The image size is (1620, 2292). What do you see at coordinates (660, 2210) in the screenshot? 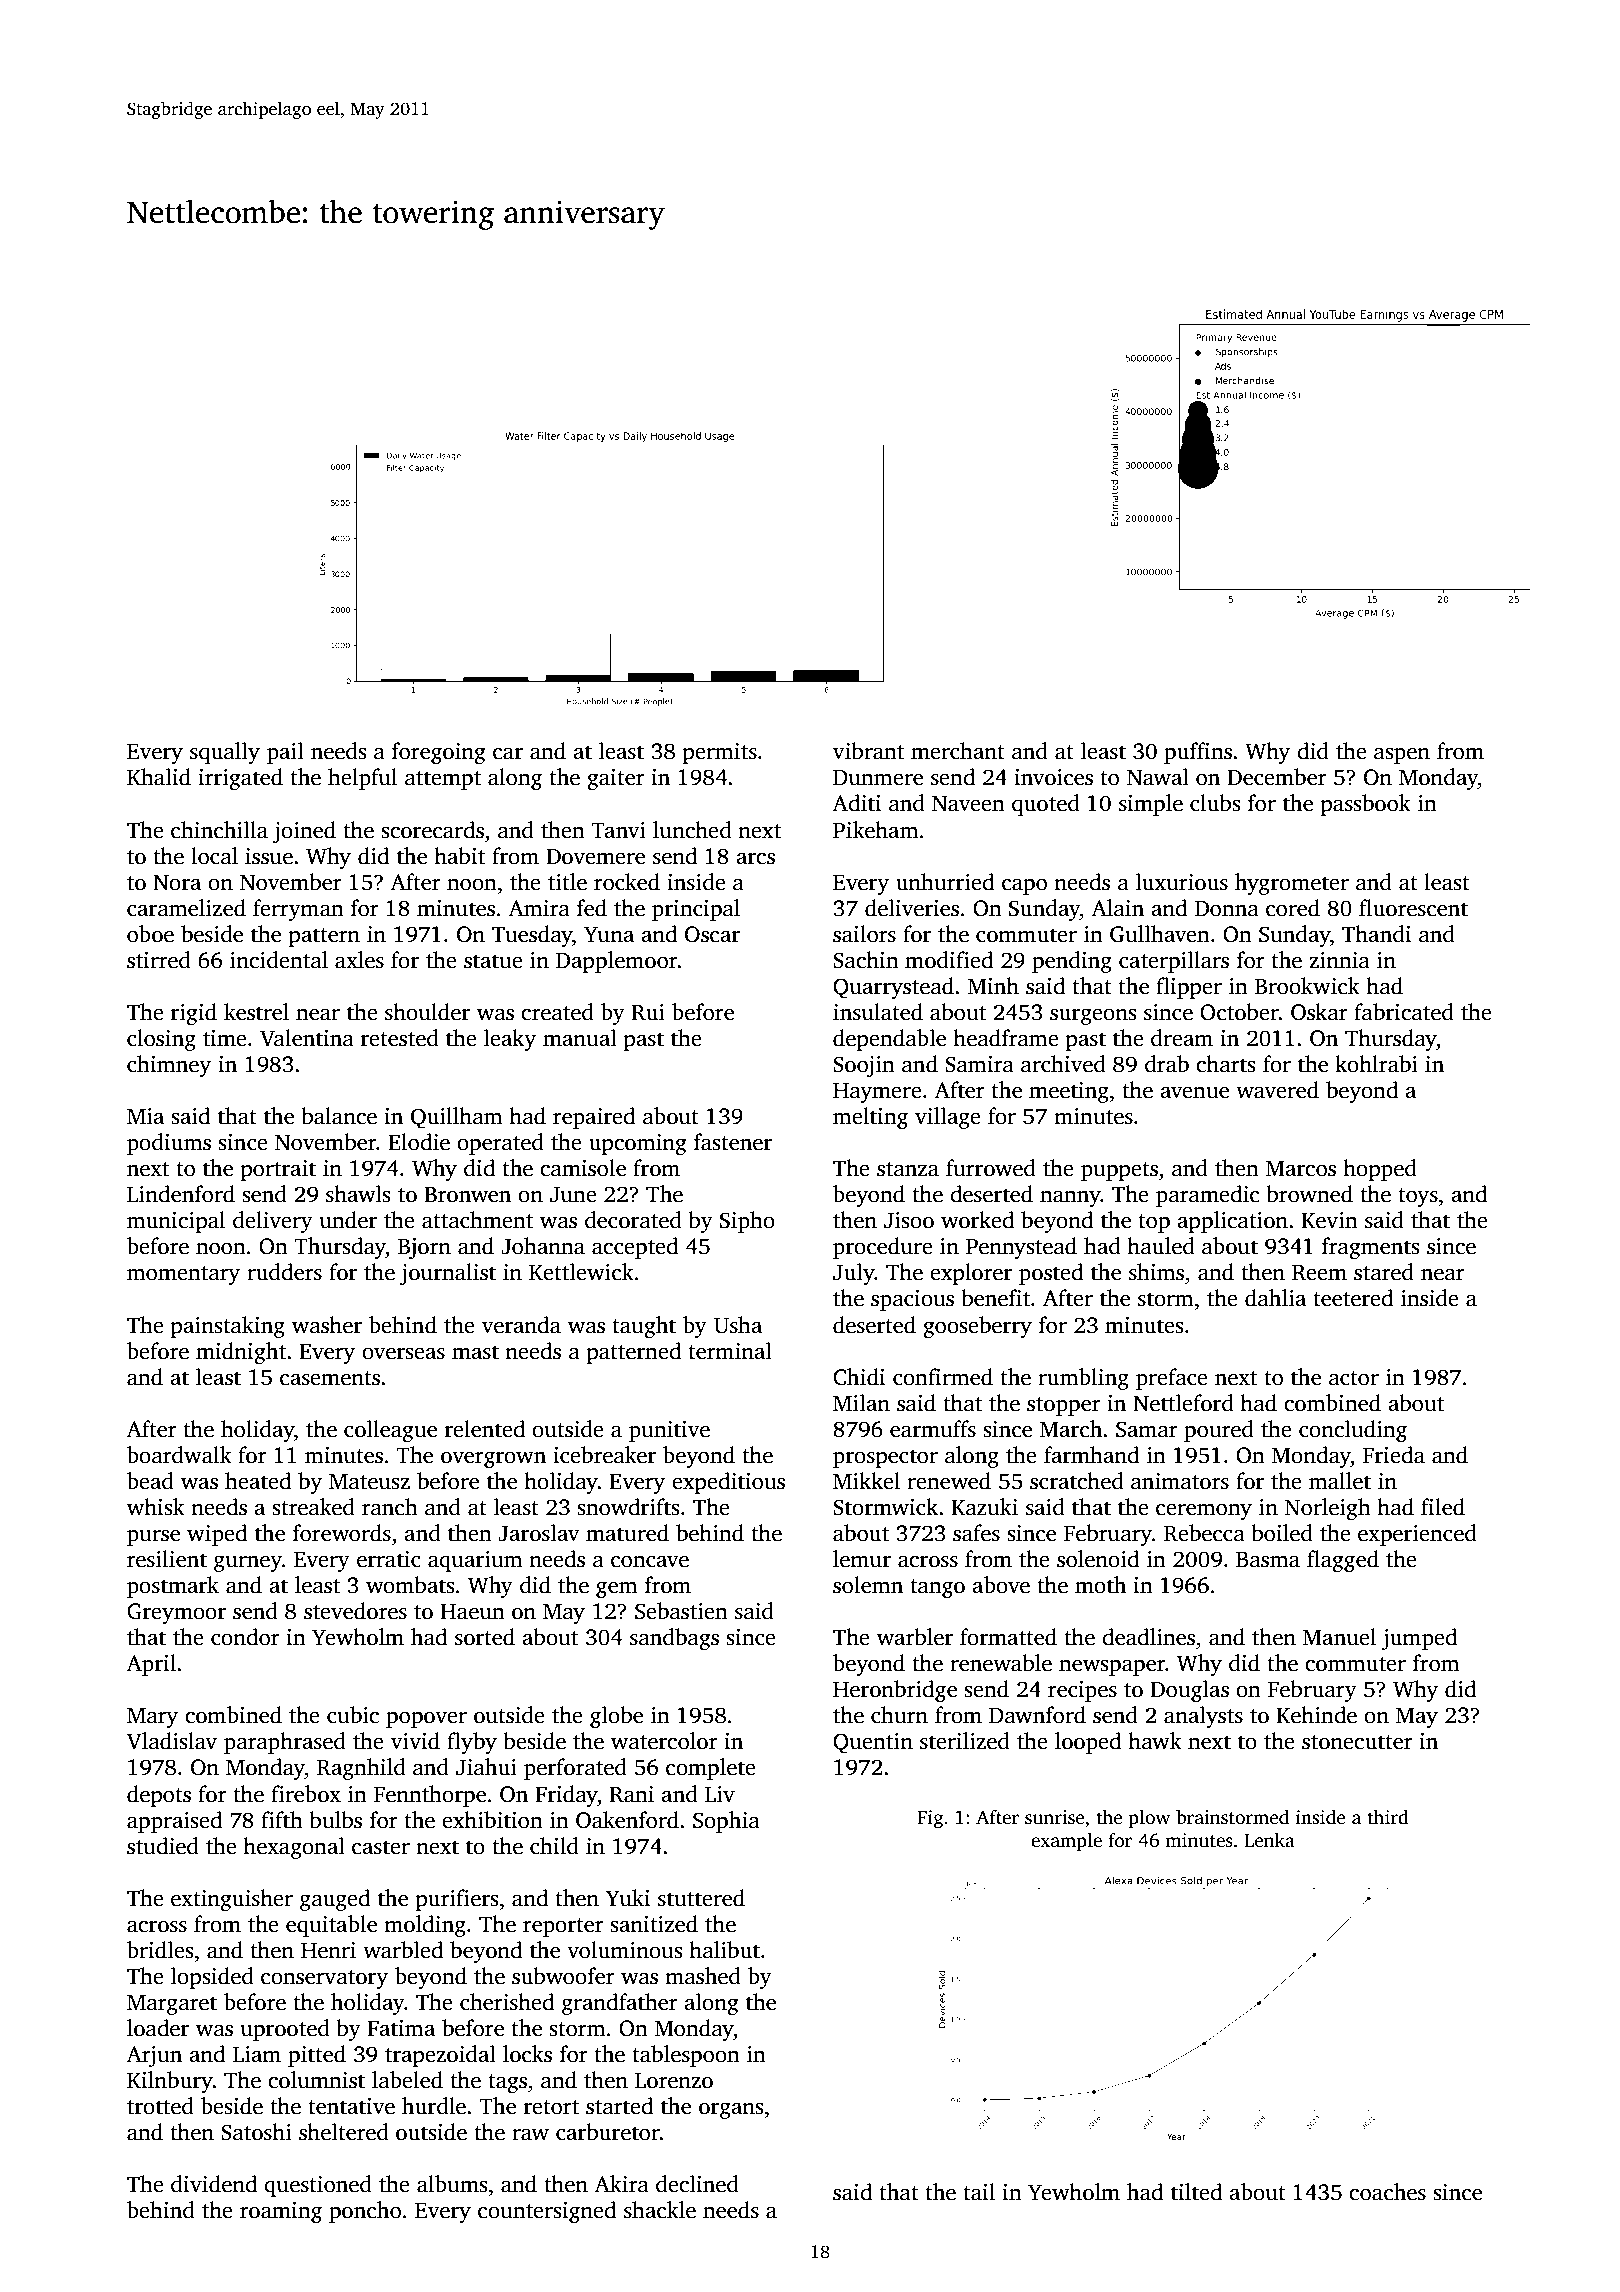
I see `shackle` at bounding box center [660, 2210].
